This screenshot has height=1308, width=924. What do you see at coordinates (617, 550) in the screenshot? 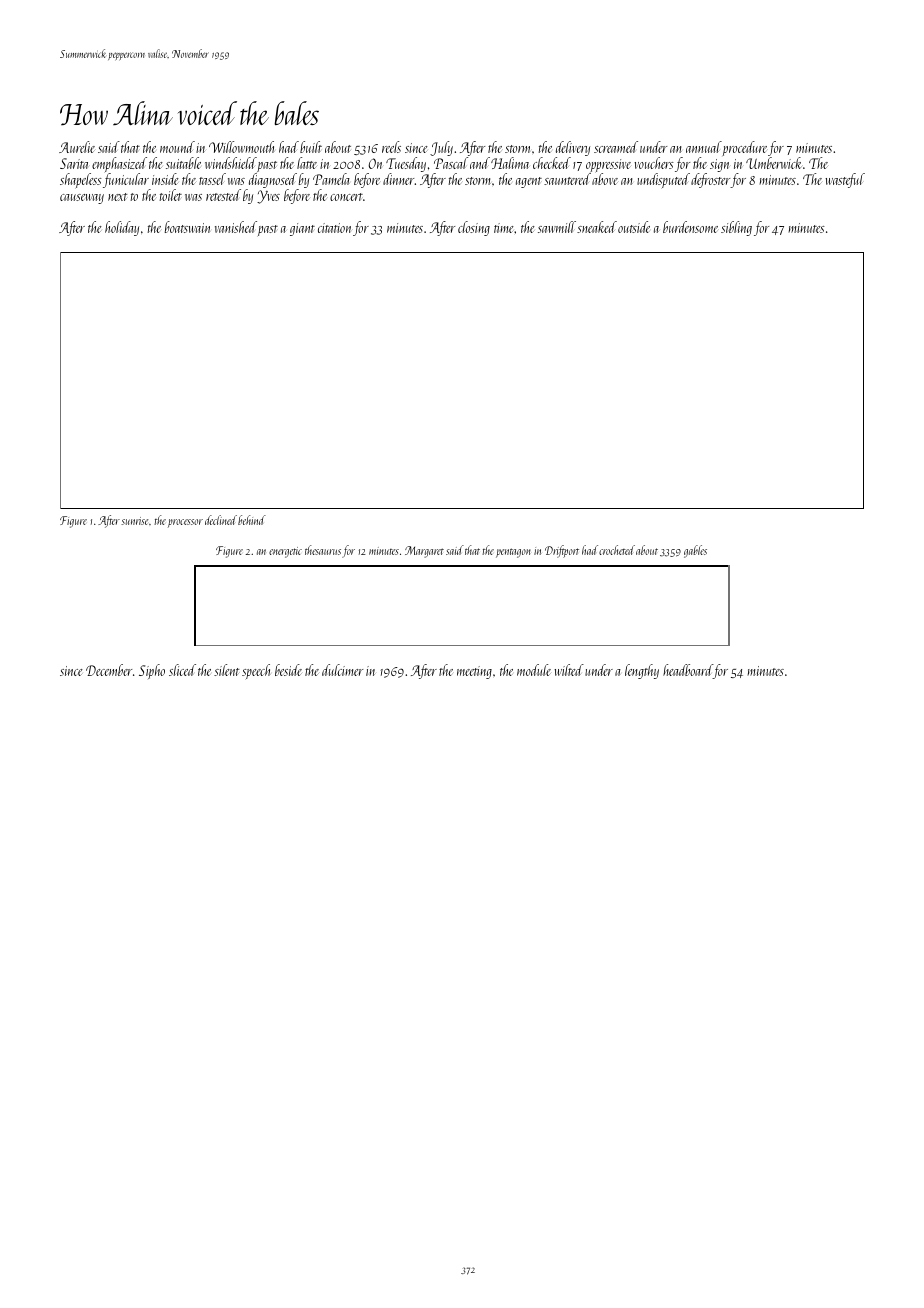
I see `crocheted` at bounding box center [617, 550].
